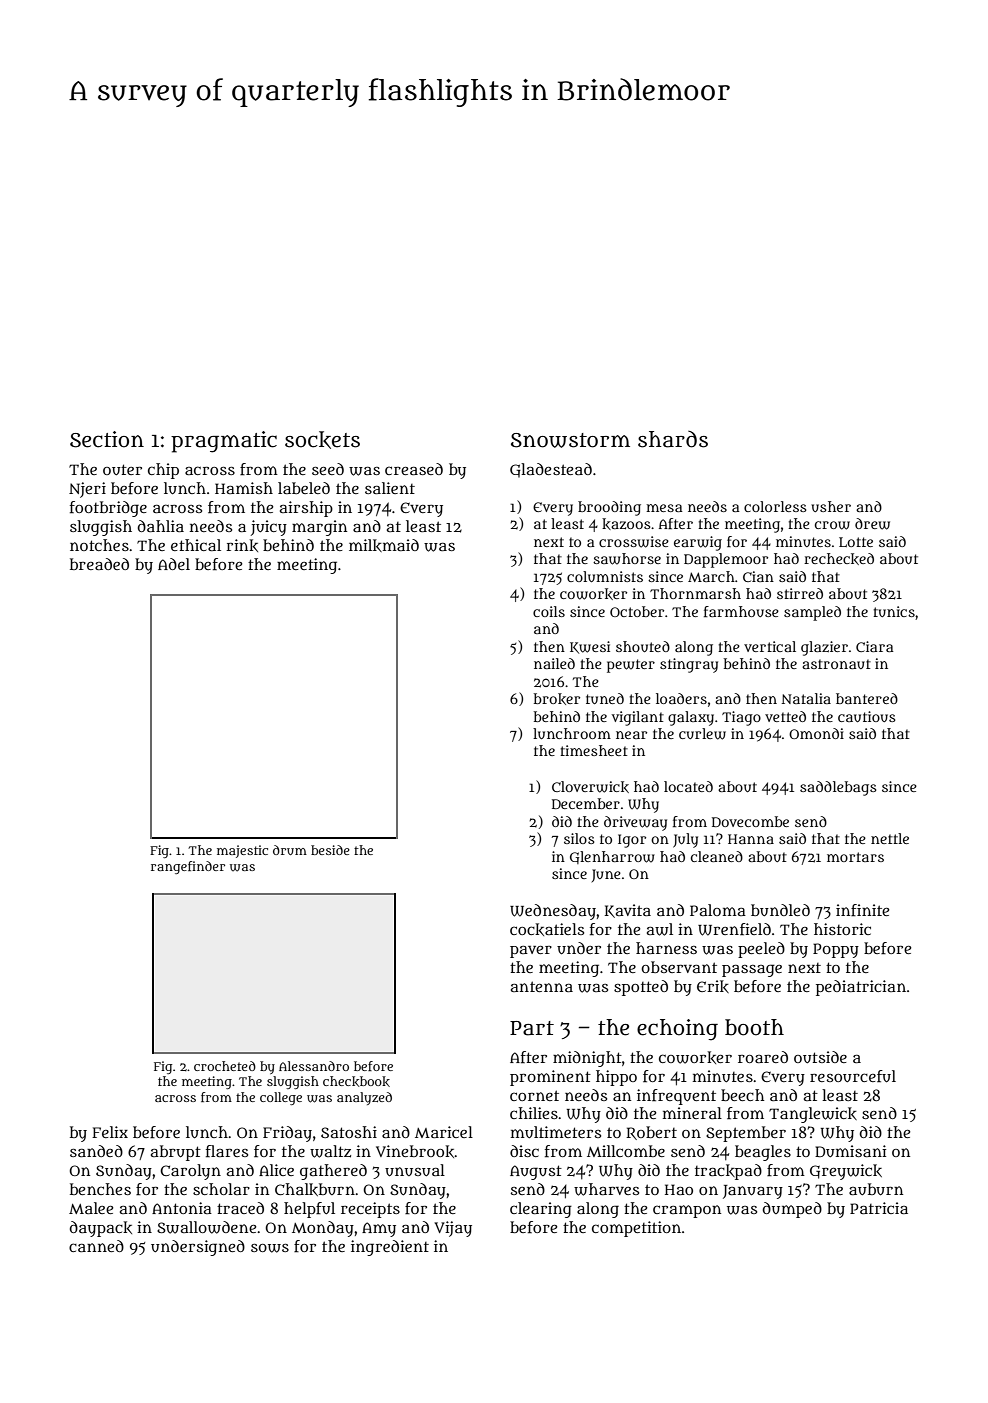 The height and width of the screenshot is (1403, 988). I want to click on canned, so click(96, 1246).
